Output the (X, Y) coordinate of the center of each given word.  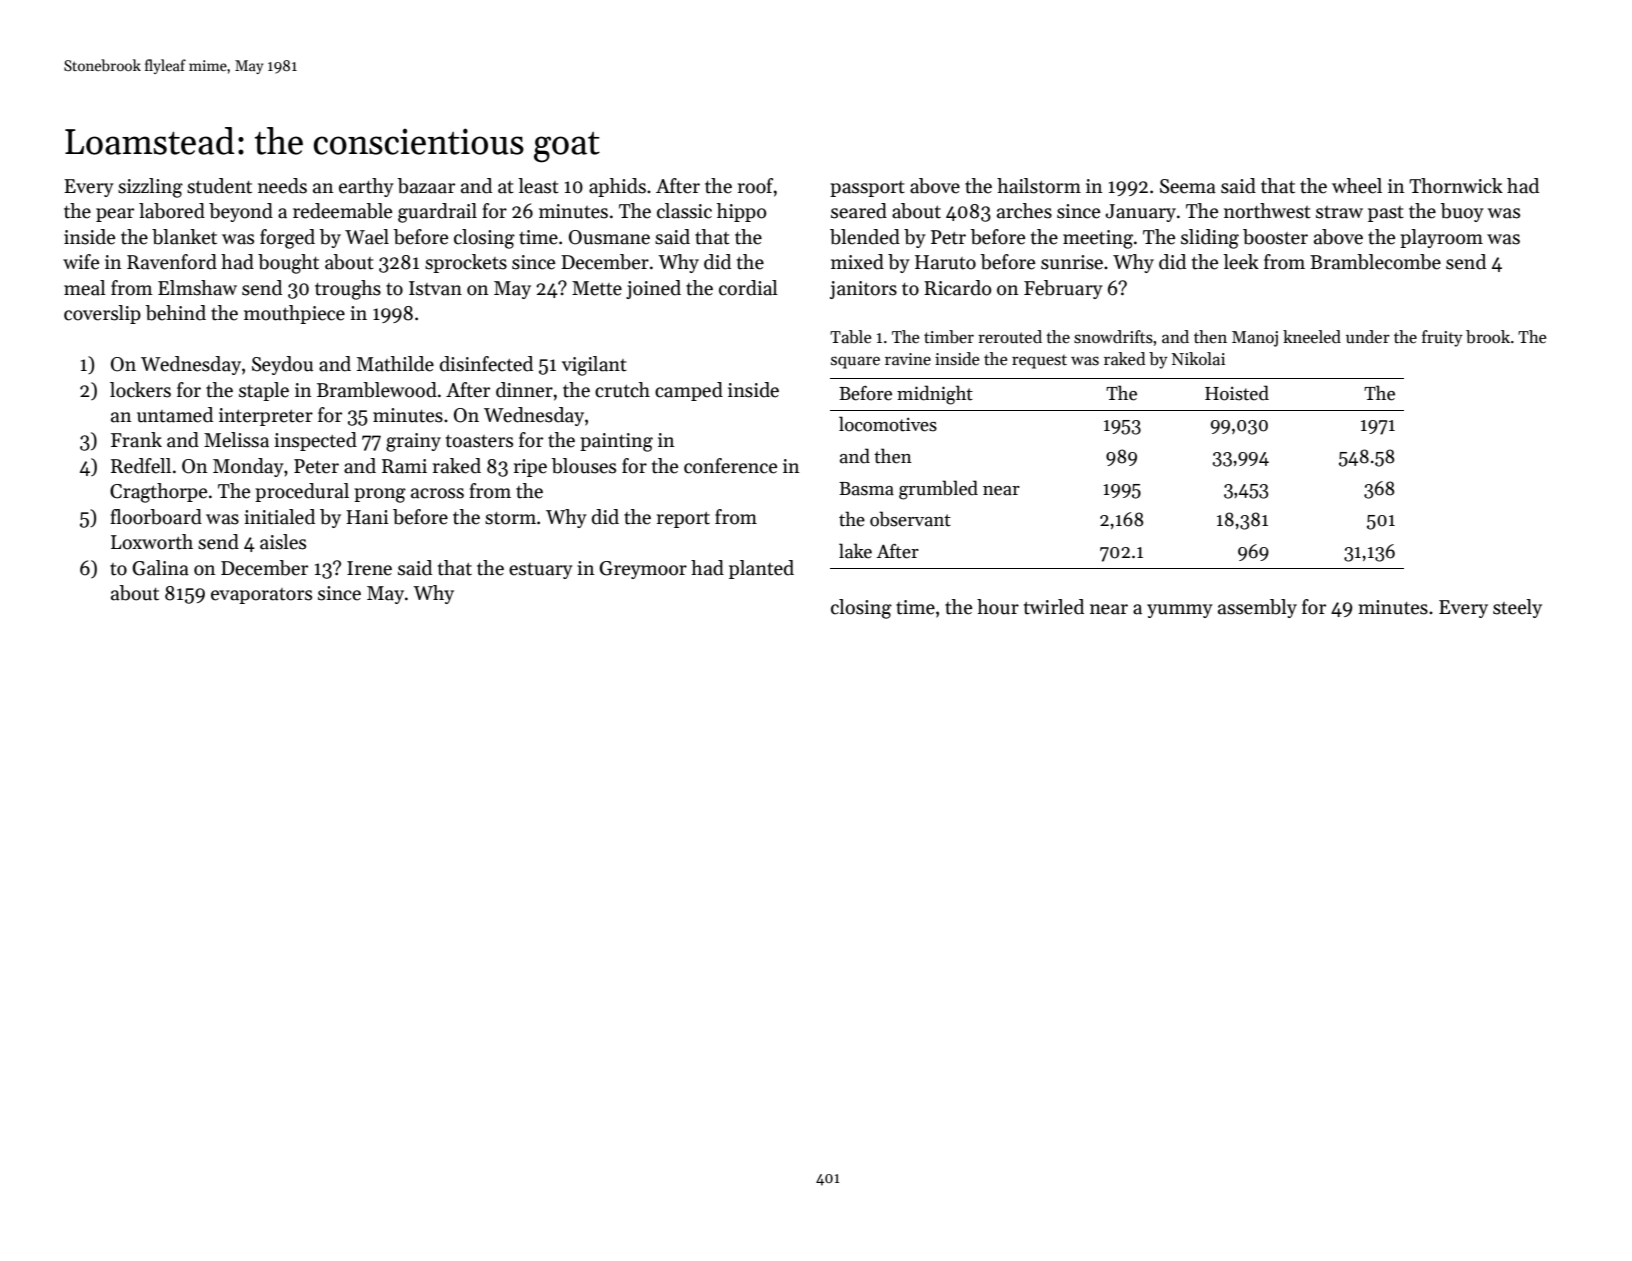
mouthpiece (294, 314)
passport (867, 189)
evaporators (261, 596)
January (1140, 213)
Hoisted (1237, 393)
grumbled (938, 490)
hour (998, 607)
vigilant (594, 366)
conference (730, 466)
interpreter (266, 417)
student (219, 186)
